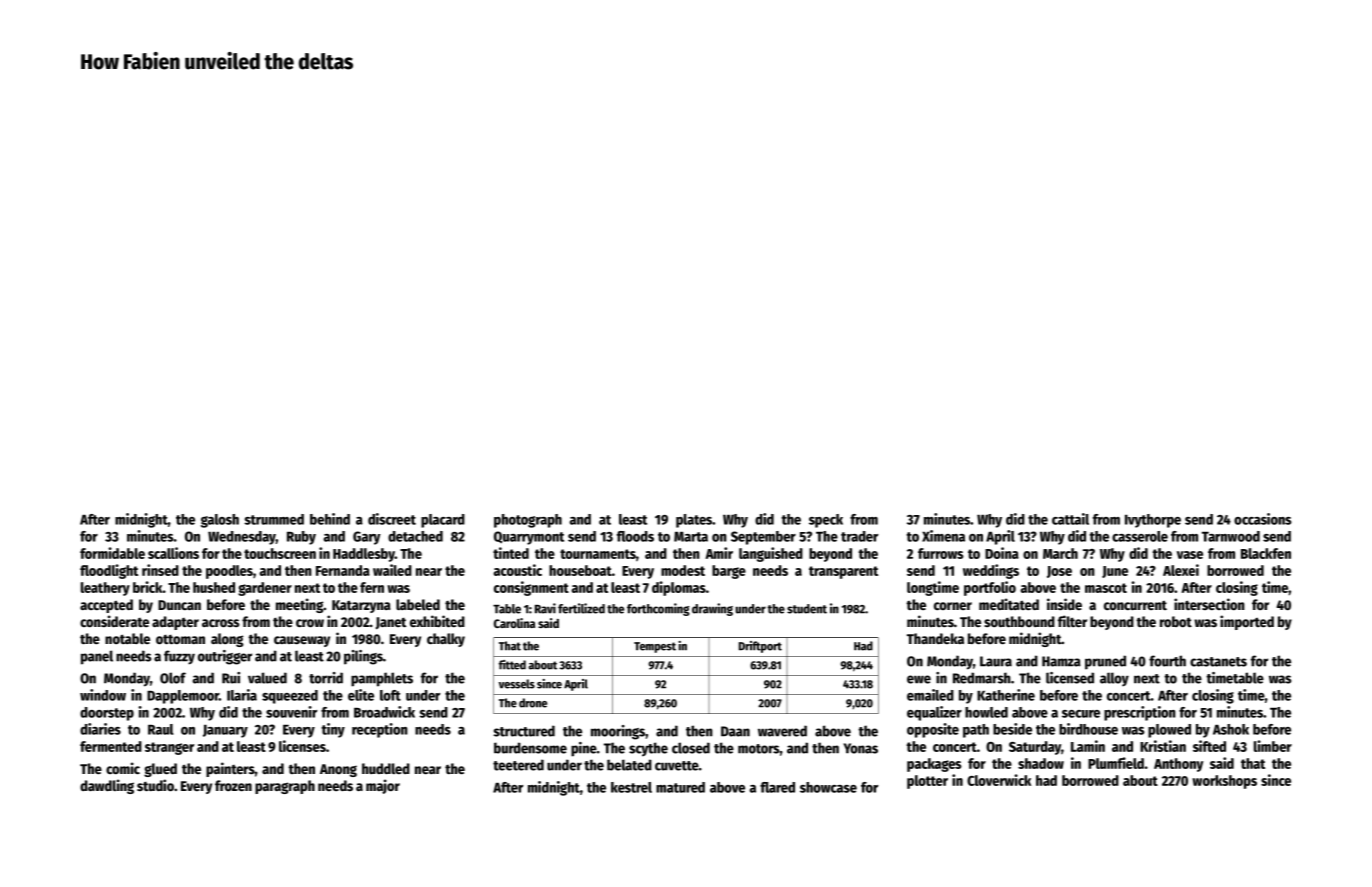  What do you see at coordinates (107, 786) in the page?
I see `dawdling` at bounding box center [107, 786].
